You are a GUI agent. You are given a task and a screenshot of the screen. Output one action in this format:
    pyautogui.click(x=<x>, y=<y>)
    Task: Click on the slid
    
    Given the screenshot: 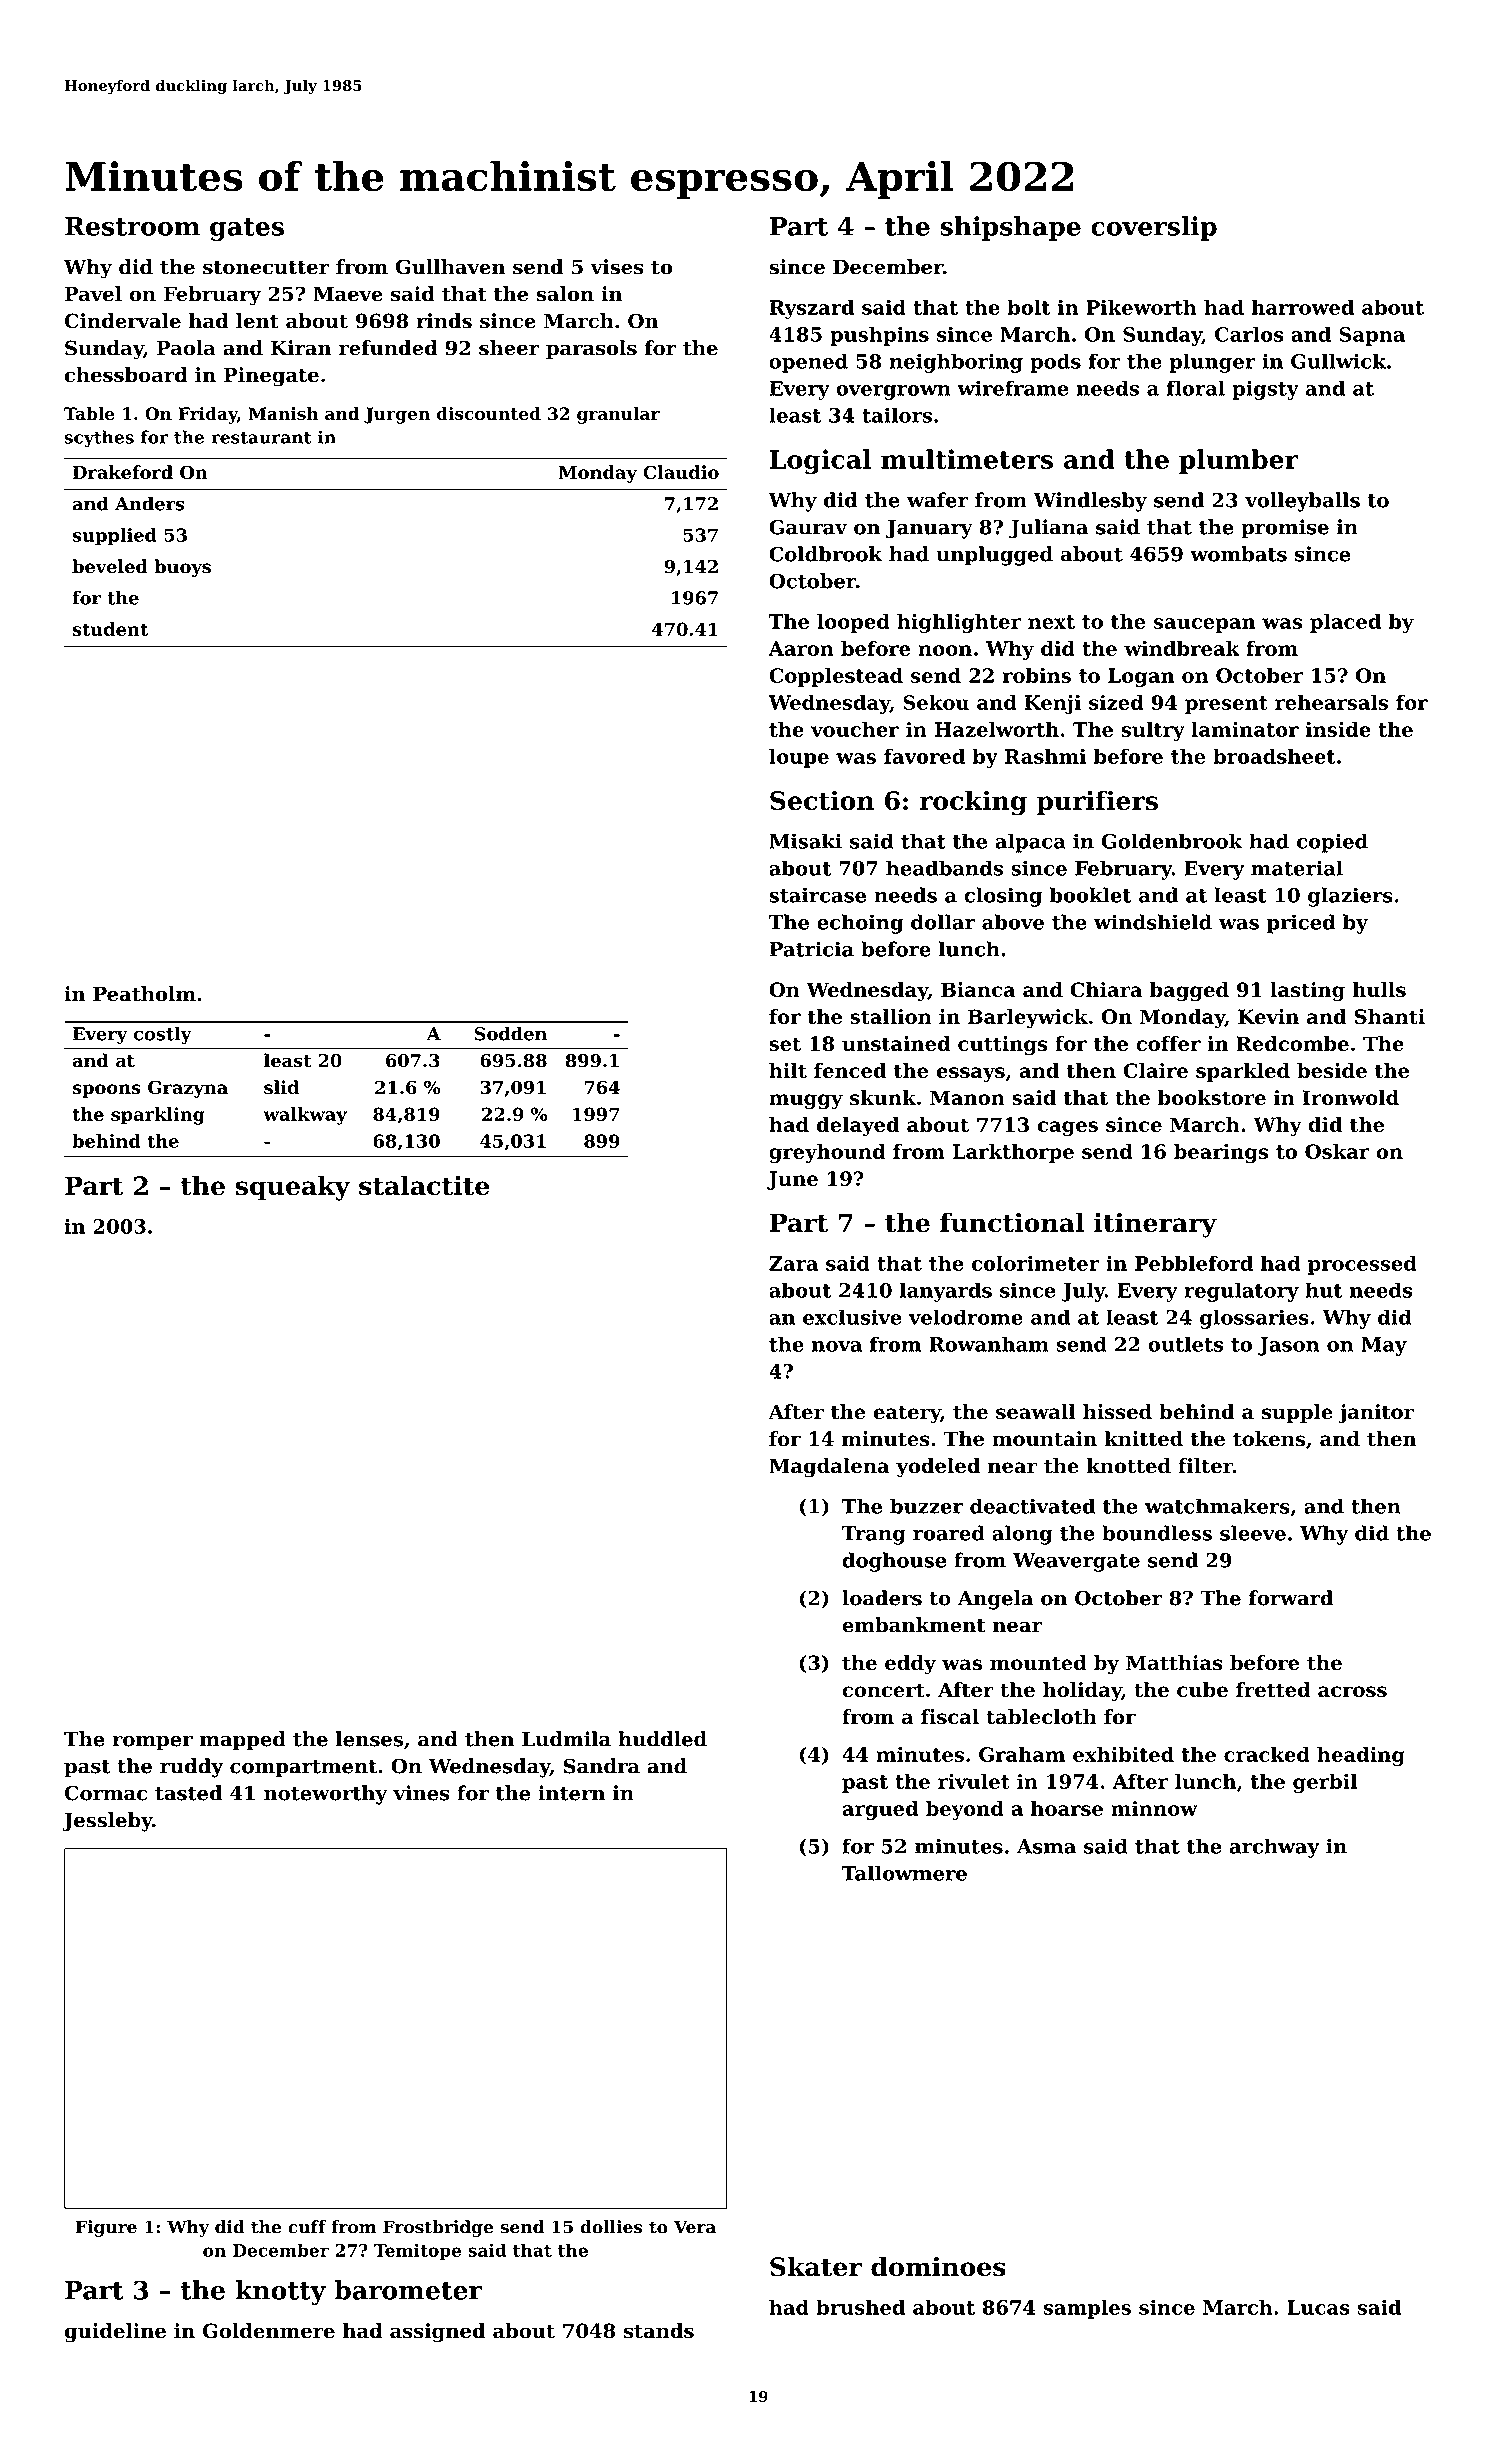 What is the action you would take?
    pyautogui.click(x=281, y=1087)
